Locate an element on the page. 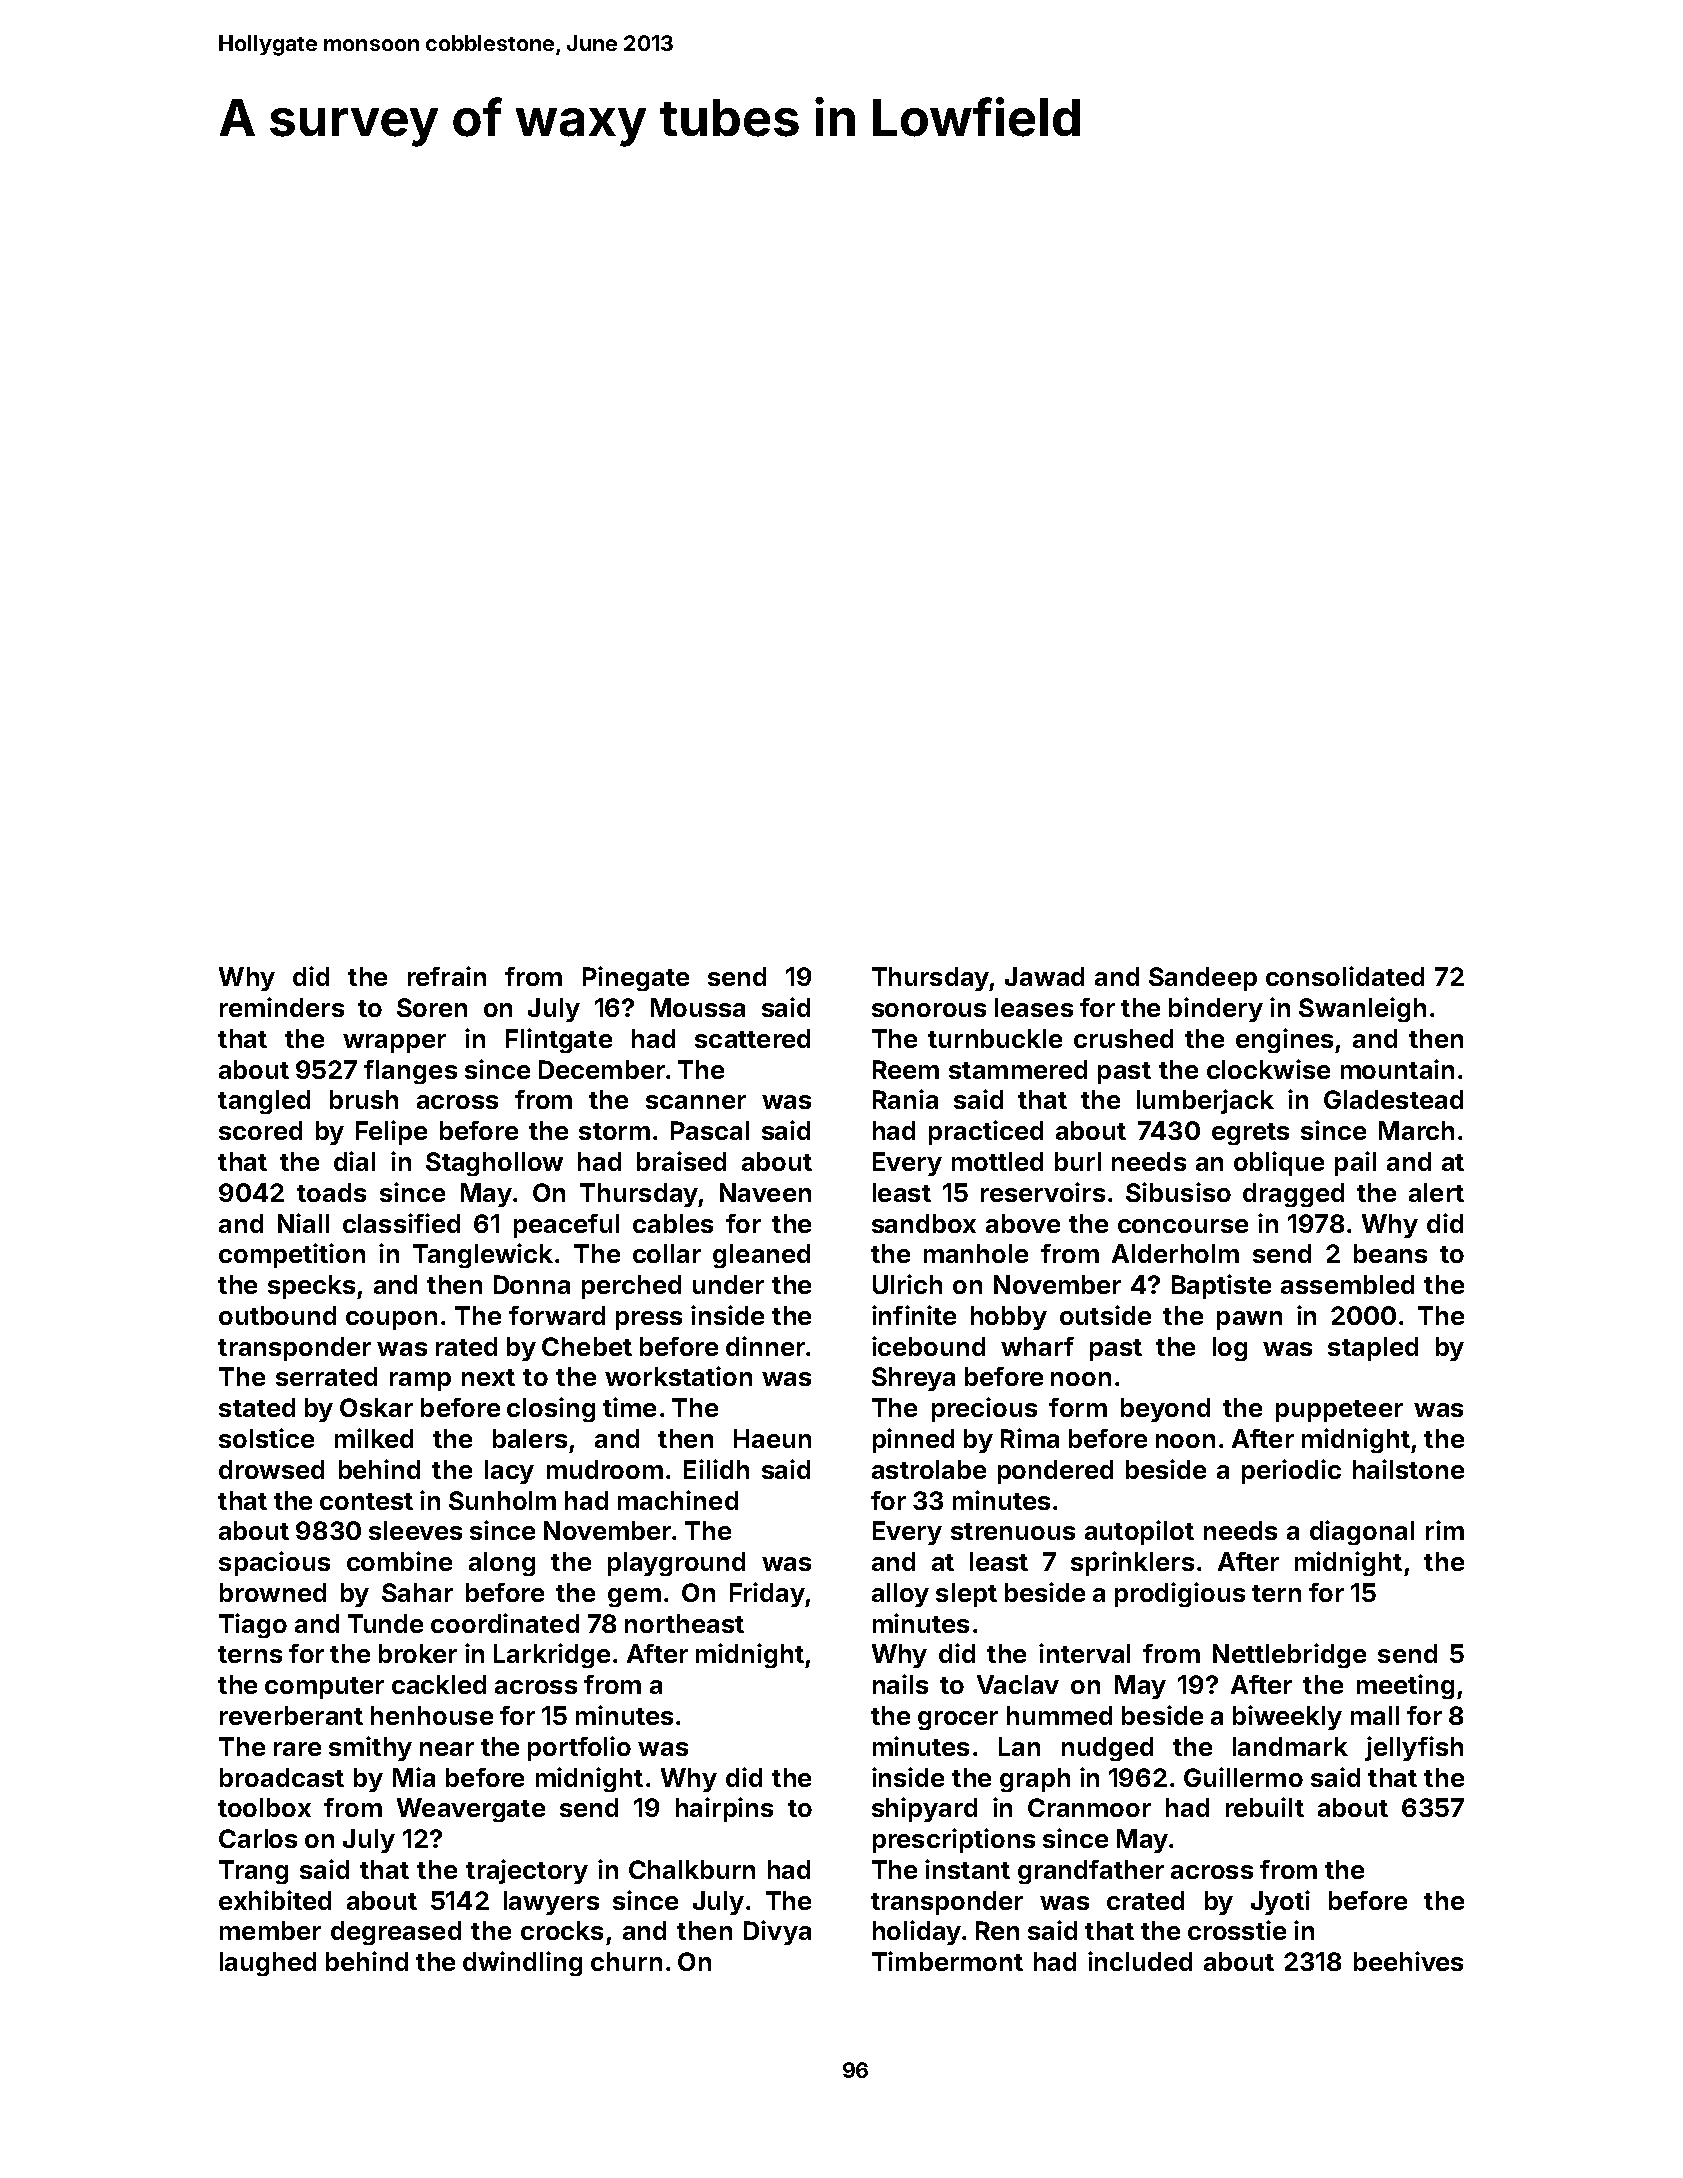  refrain is located at coordinates (447, 976).
